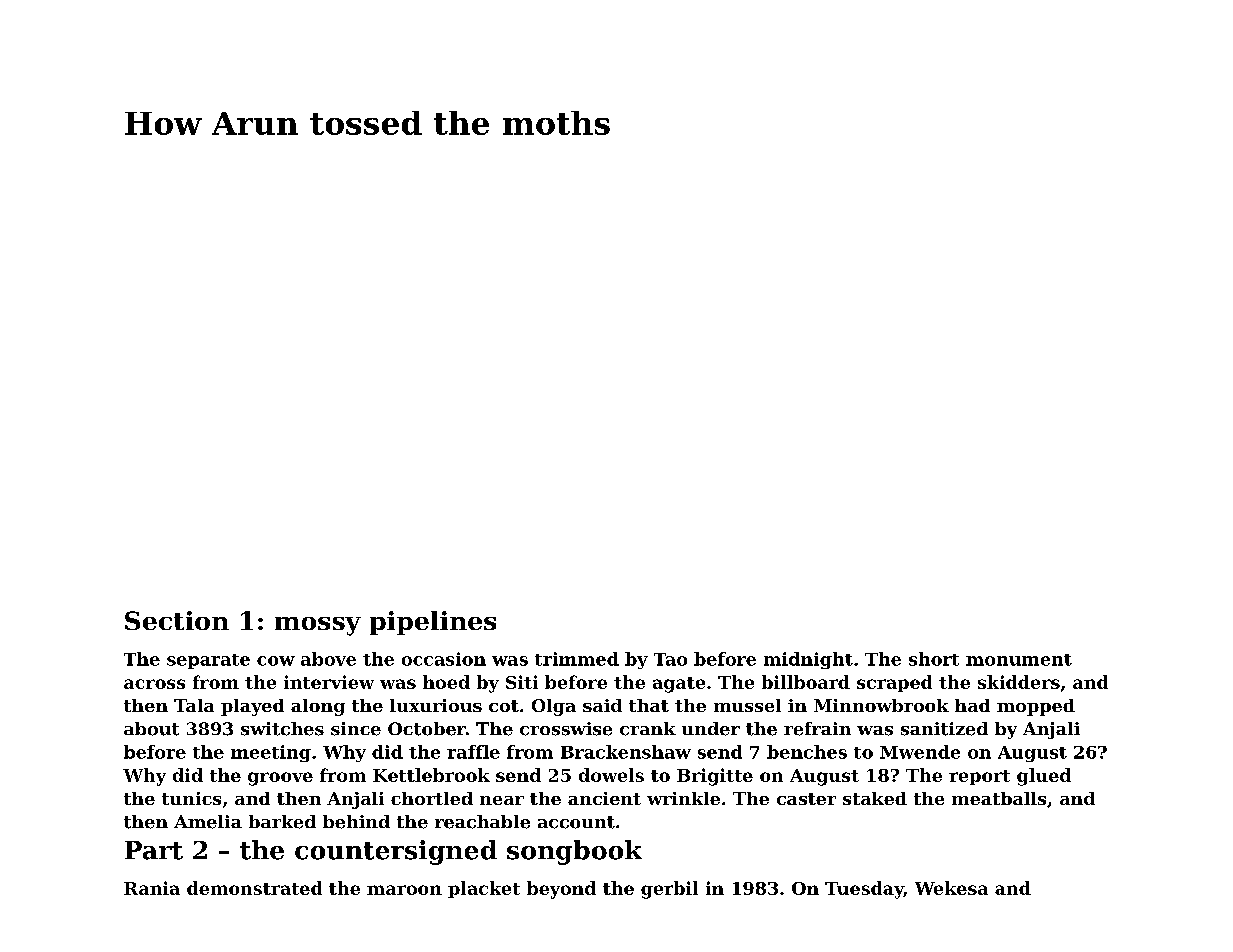 The height and width of the screenshot is (952, 1233). What do you see at coordinates (1019, 660) in the screenshot?
I see `monument` at bounding box center [1019, 660].
